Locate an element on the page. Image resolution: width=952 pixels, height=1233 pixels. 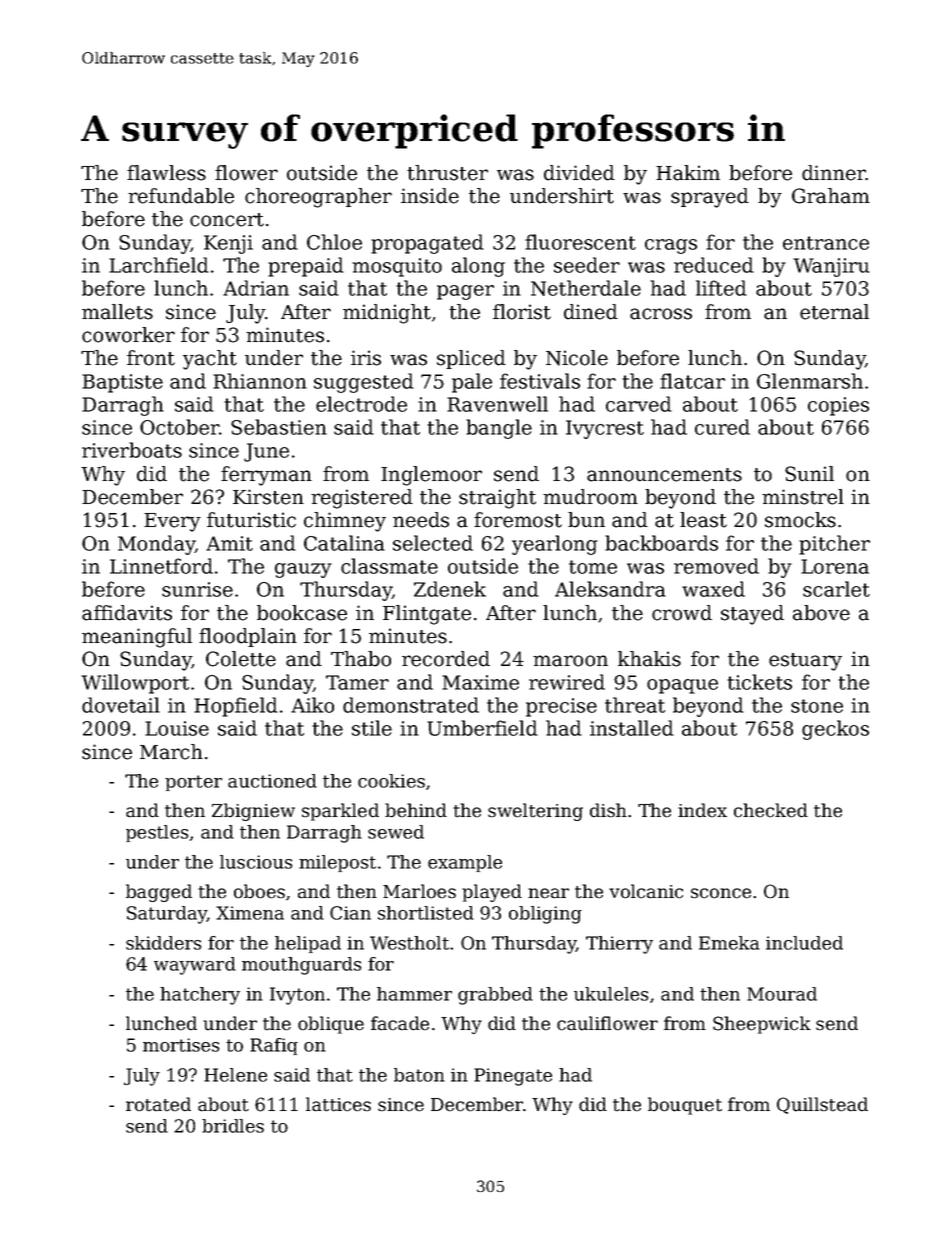
bridles is located at coordinates (233, 1126).
